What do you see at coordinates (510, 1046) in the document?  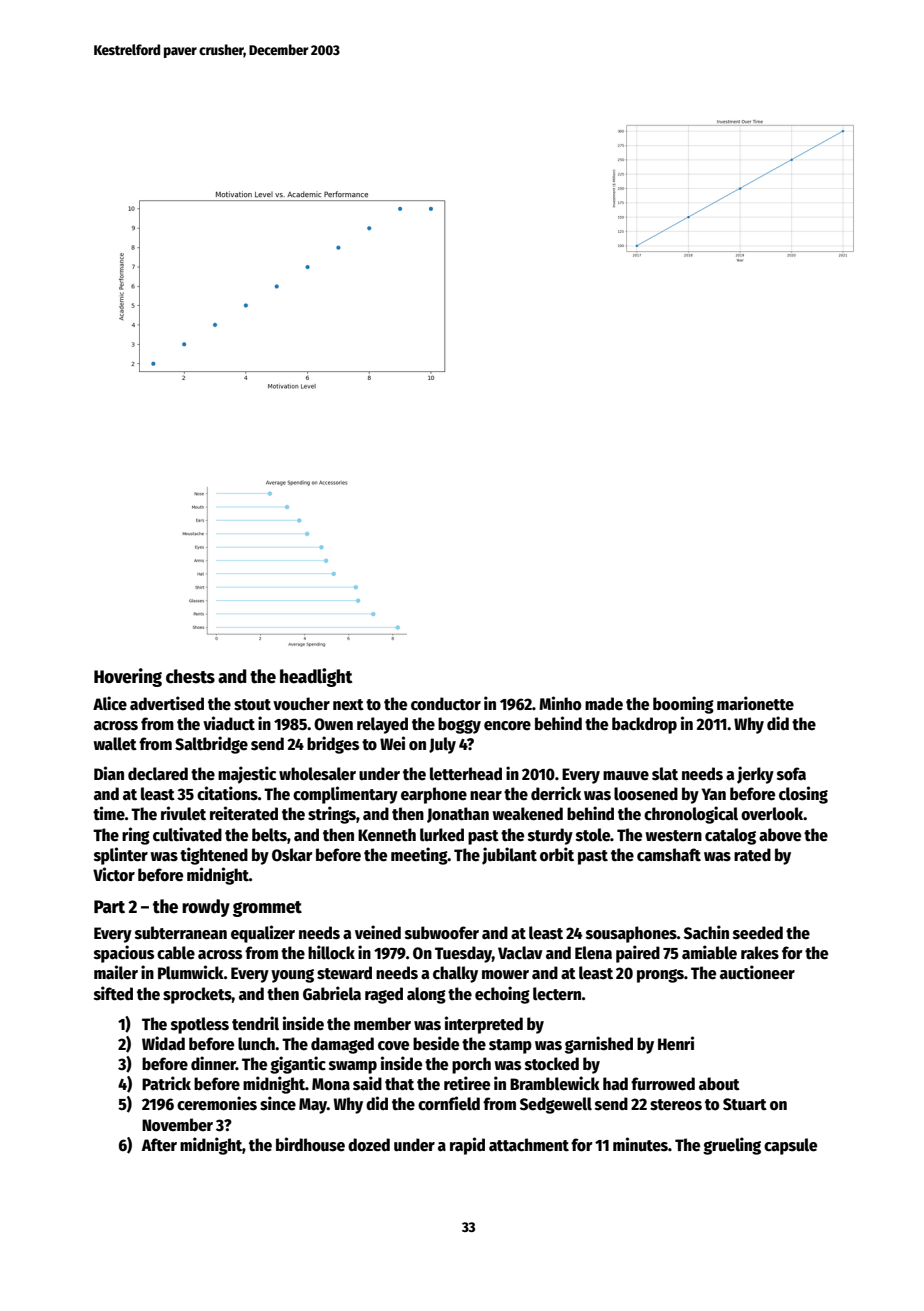 I see `stamp` at bounding box center [510, 1046].
